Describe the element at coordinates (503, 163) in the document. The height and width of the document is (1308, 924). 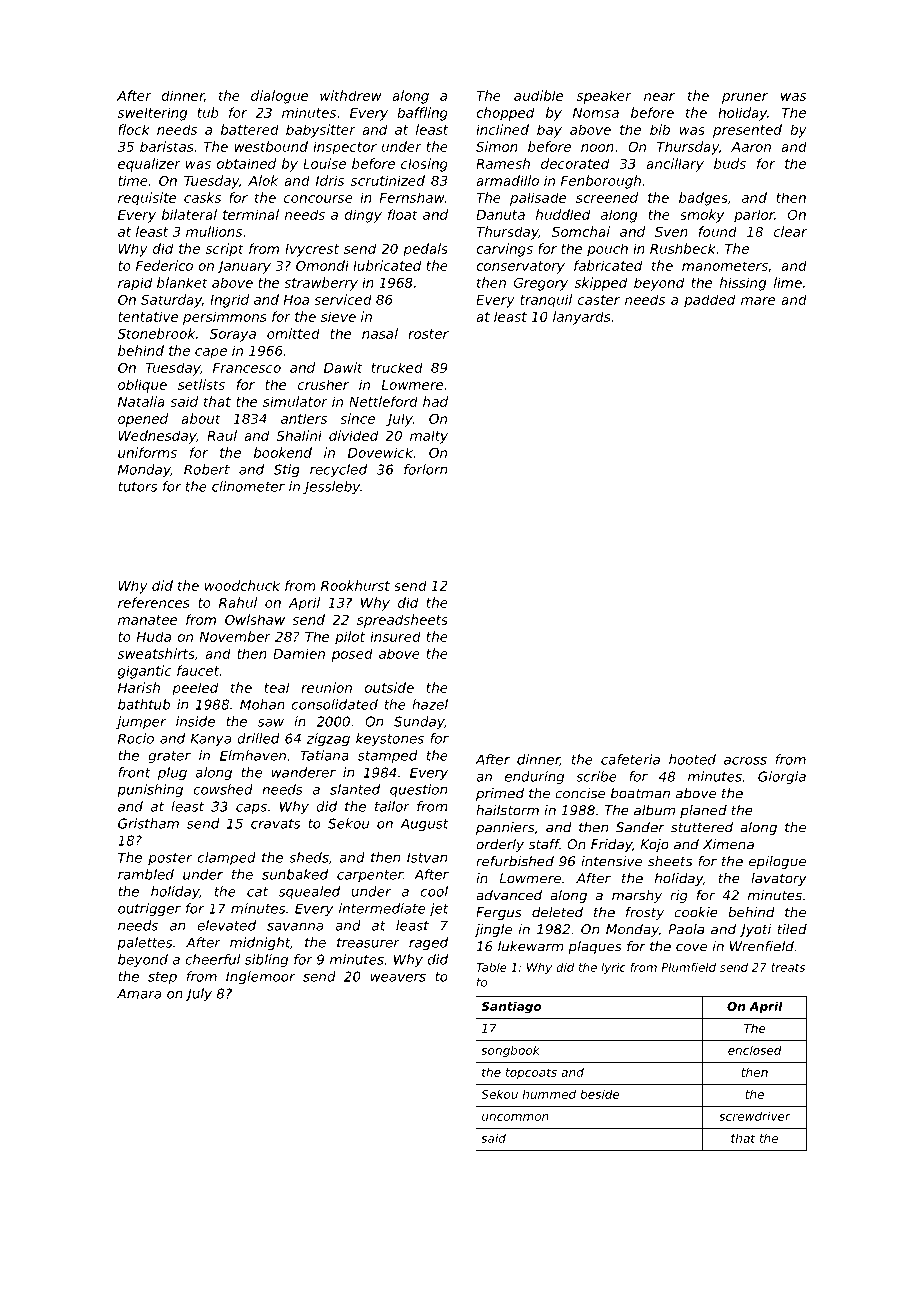
I see `Ramesh` at that location.
